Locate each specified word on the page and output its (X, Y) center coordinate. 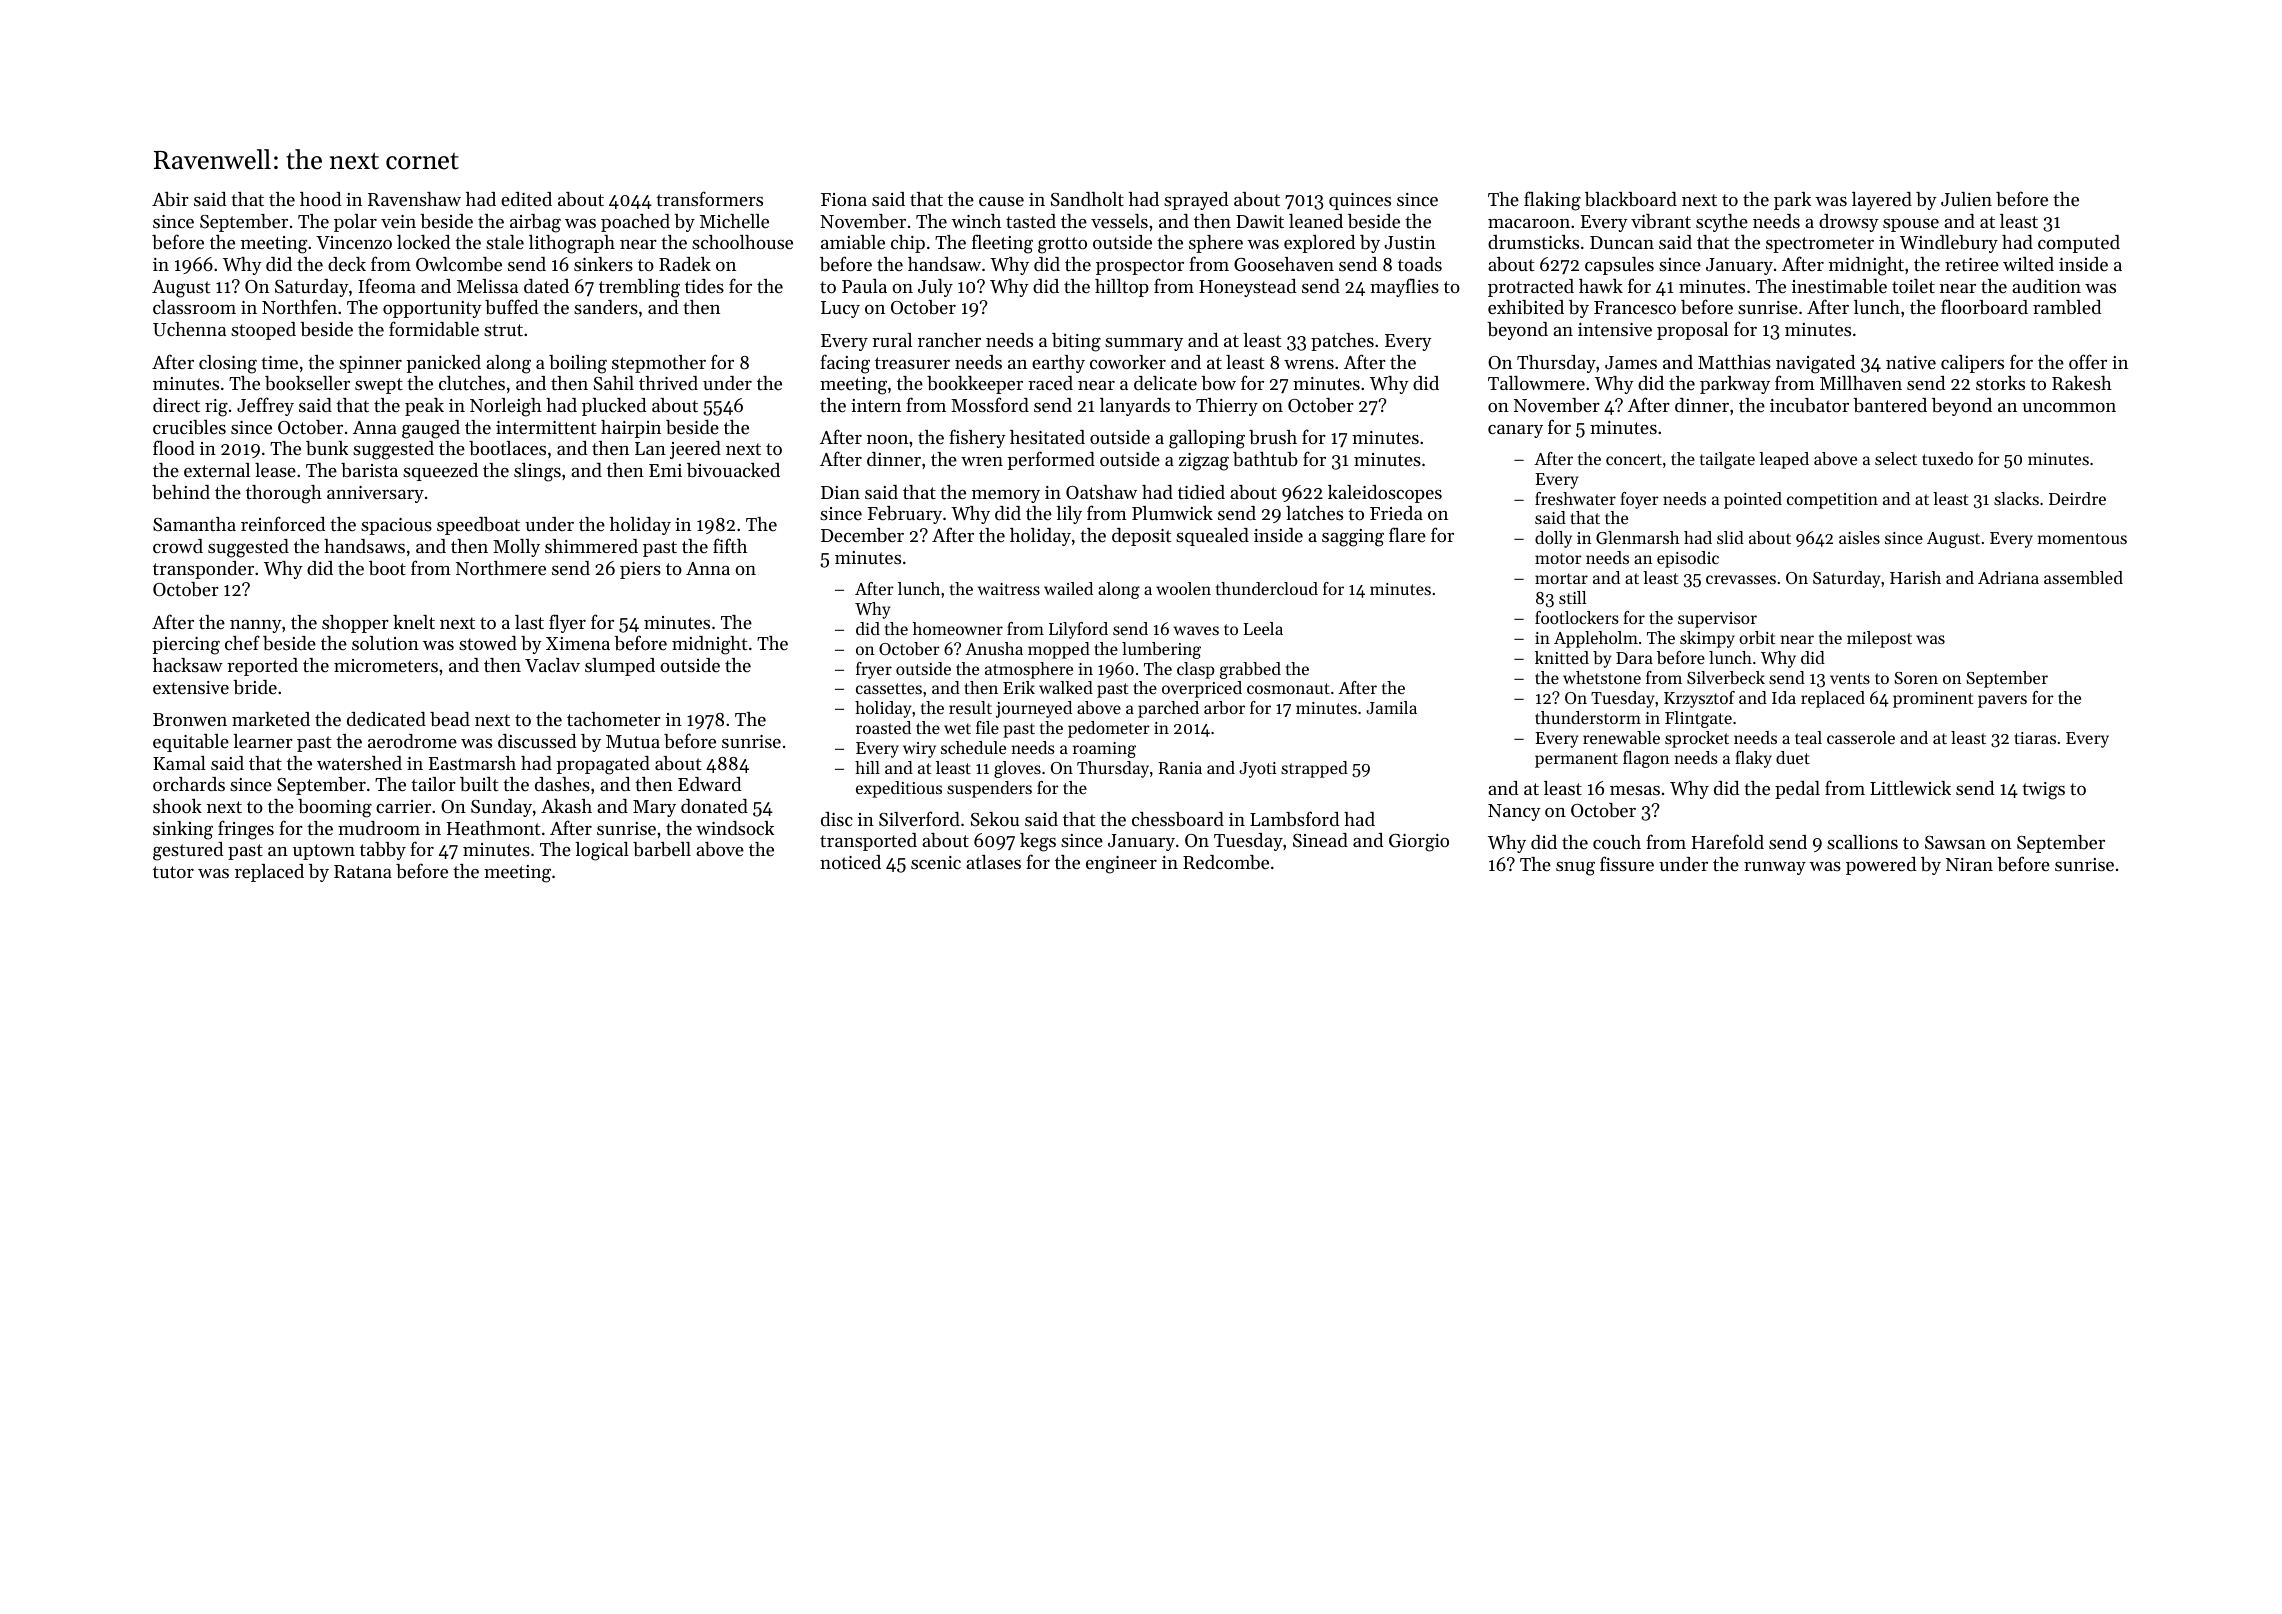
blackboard (1631, 199)
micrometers (386, 665)
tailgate (1727, 460)
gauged (431, 429)
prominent (1933, 700)
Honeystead (1247, 288)
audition (2046, 286)
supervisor (1717, 620)
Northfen (299, 306)
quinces (1360, 201)
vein (398, 221)
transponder (203, 570)
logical (602, 851)
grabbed (1250, 670)
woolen (1183, 588)
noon (887, 439)
